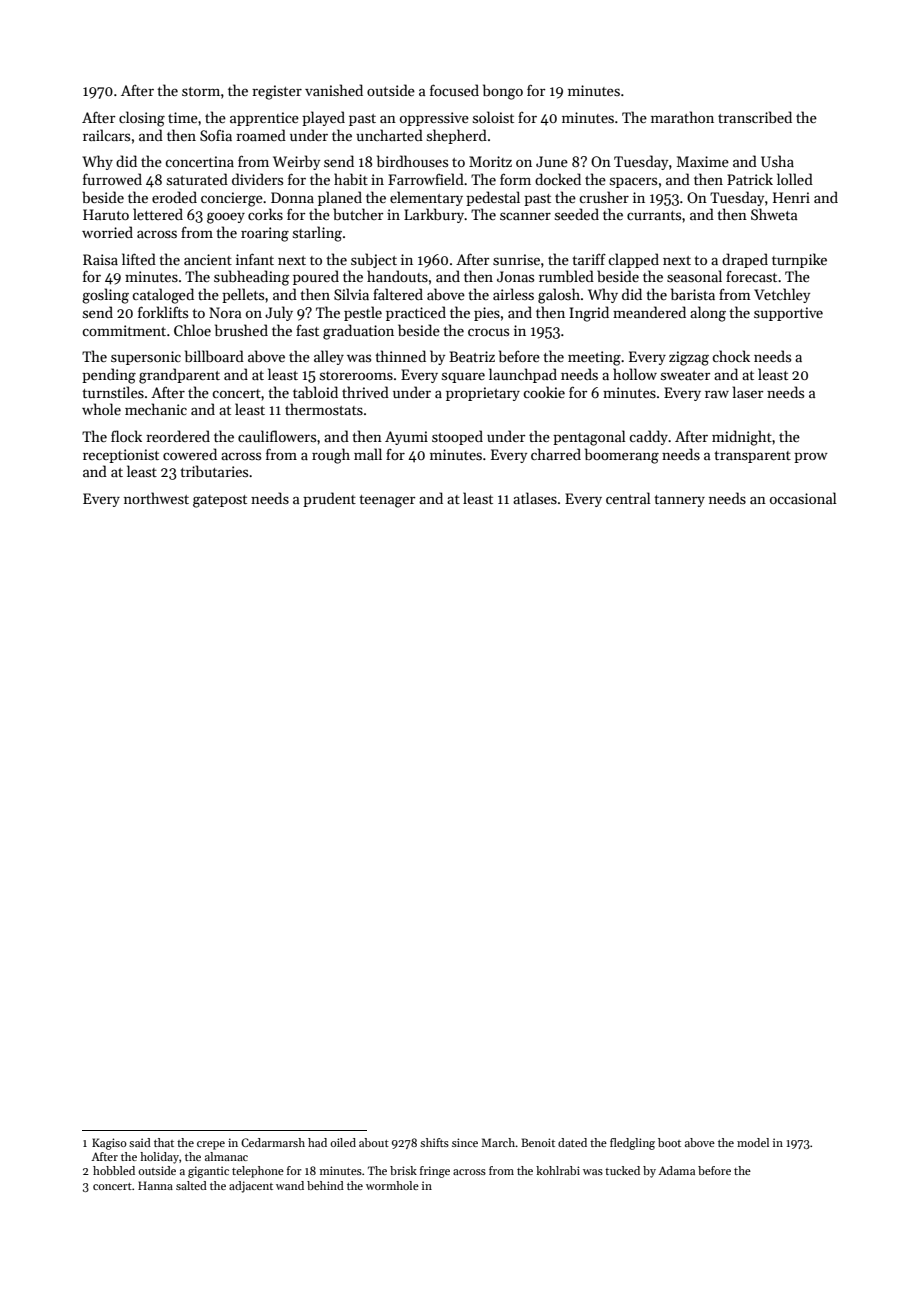 The image size is (924, 1308). I want to click on soloist, so click(493, 117).
